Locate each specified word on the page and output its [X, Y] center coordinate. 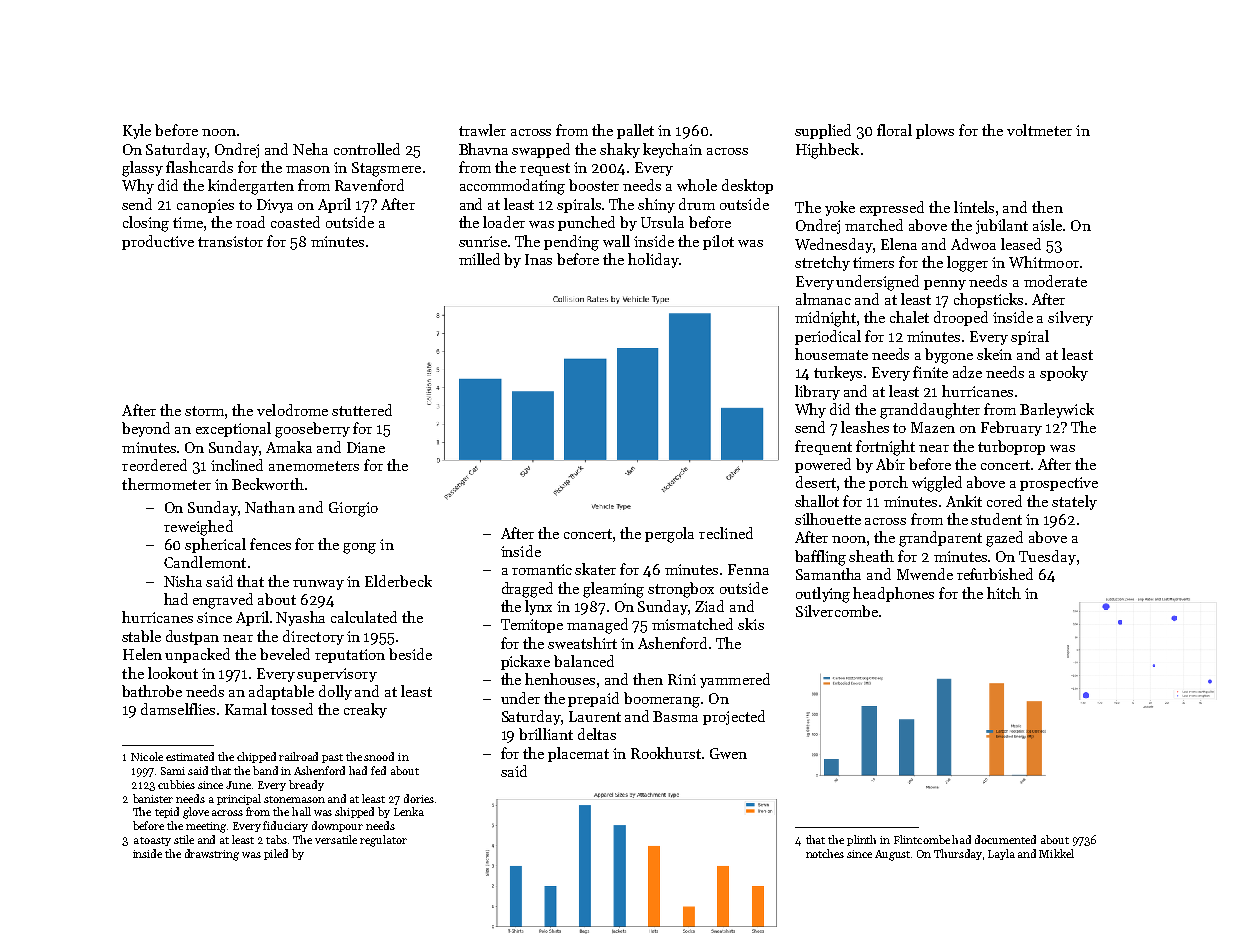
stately [1074, 502]
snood [379, 756]
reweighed [198, 528]
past [332, 758]
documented [1005, 839]
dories [419, 798]
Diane [366, 447]
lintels [974, 207]
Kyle [137, 131]
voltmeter [1039, 130]
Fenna [748, 569]
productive [158, 242]
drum [697, 204]
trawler [482, 130]
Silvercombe [837, 611]
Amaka [289, 447]
